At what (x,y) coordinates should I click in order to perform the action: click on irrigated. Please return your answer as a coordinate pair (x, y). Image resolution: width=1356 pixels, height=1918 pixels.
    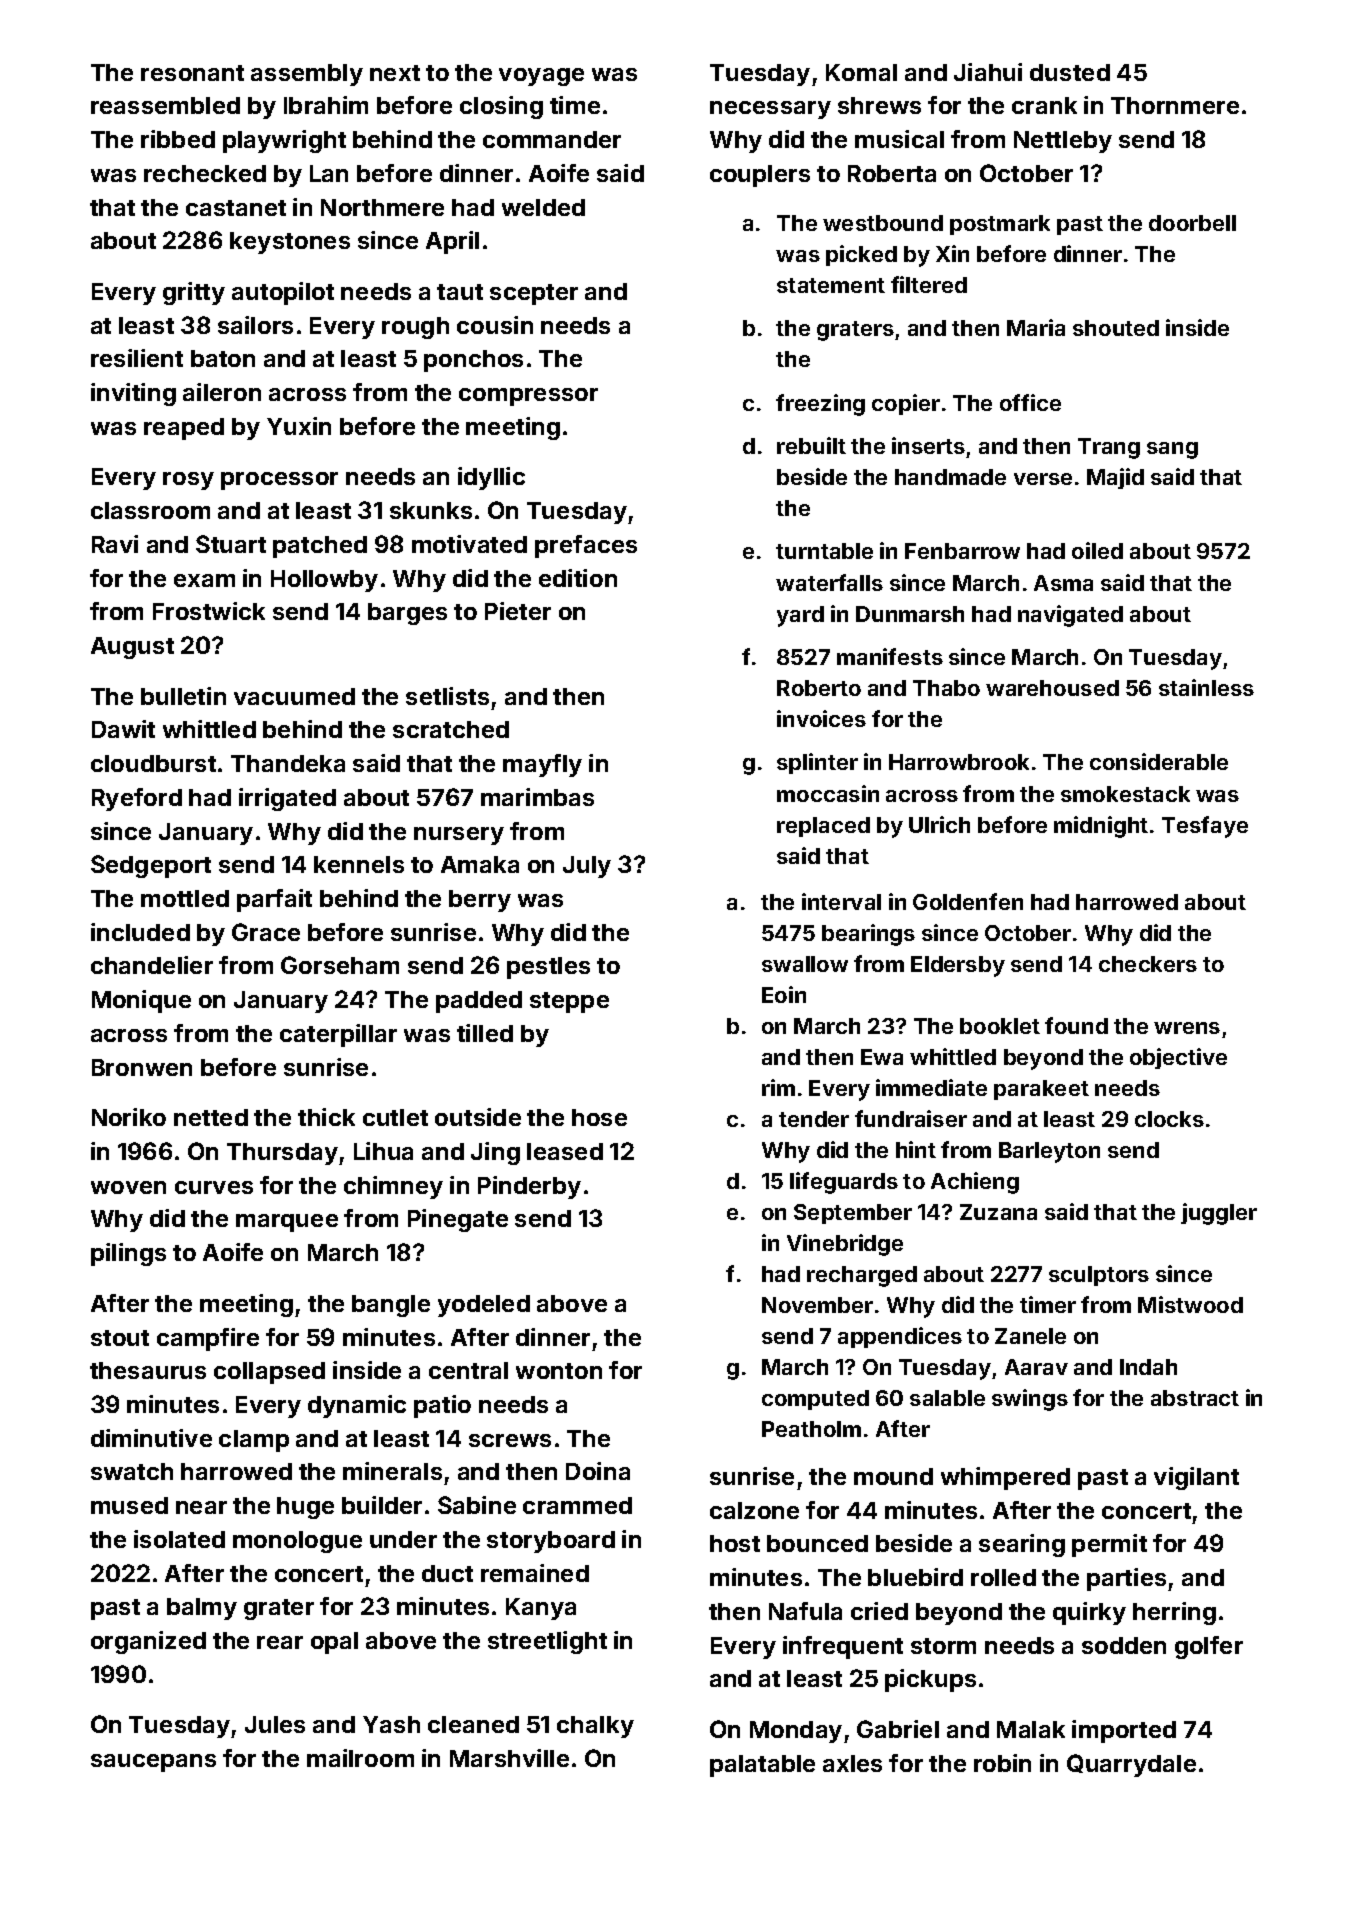
    Looking at the image, I should click on (287, 799).
